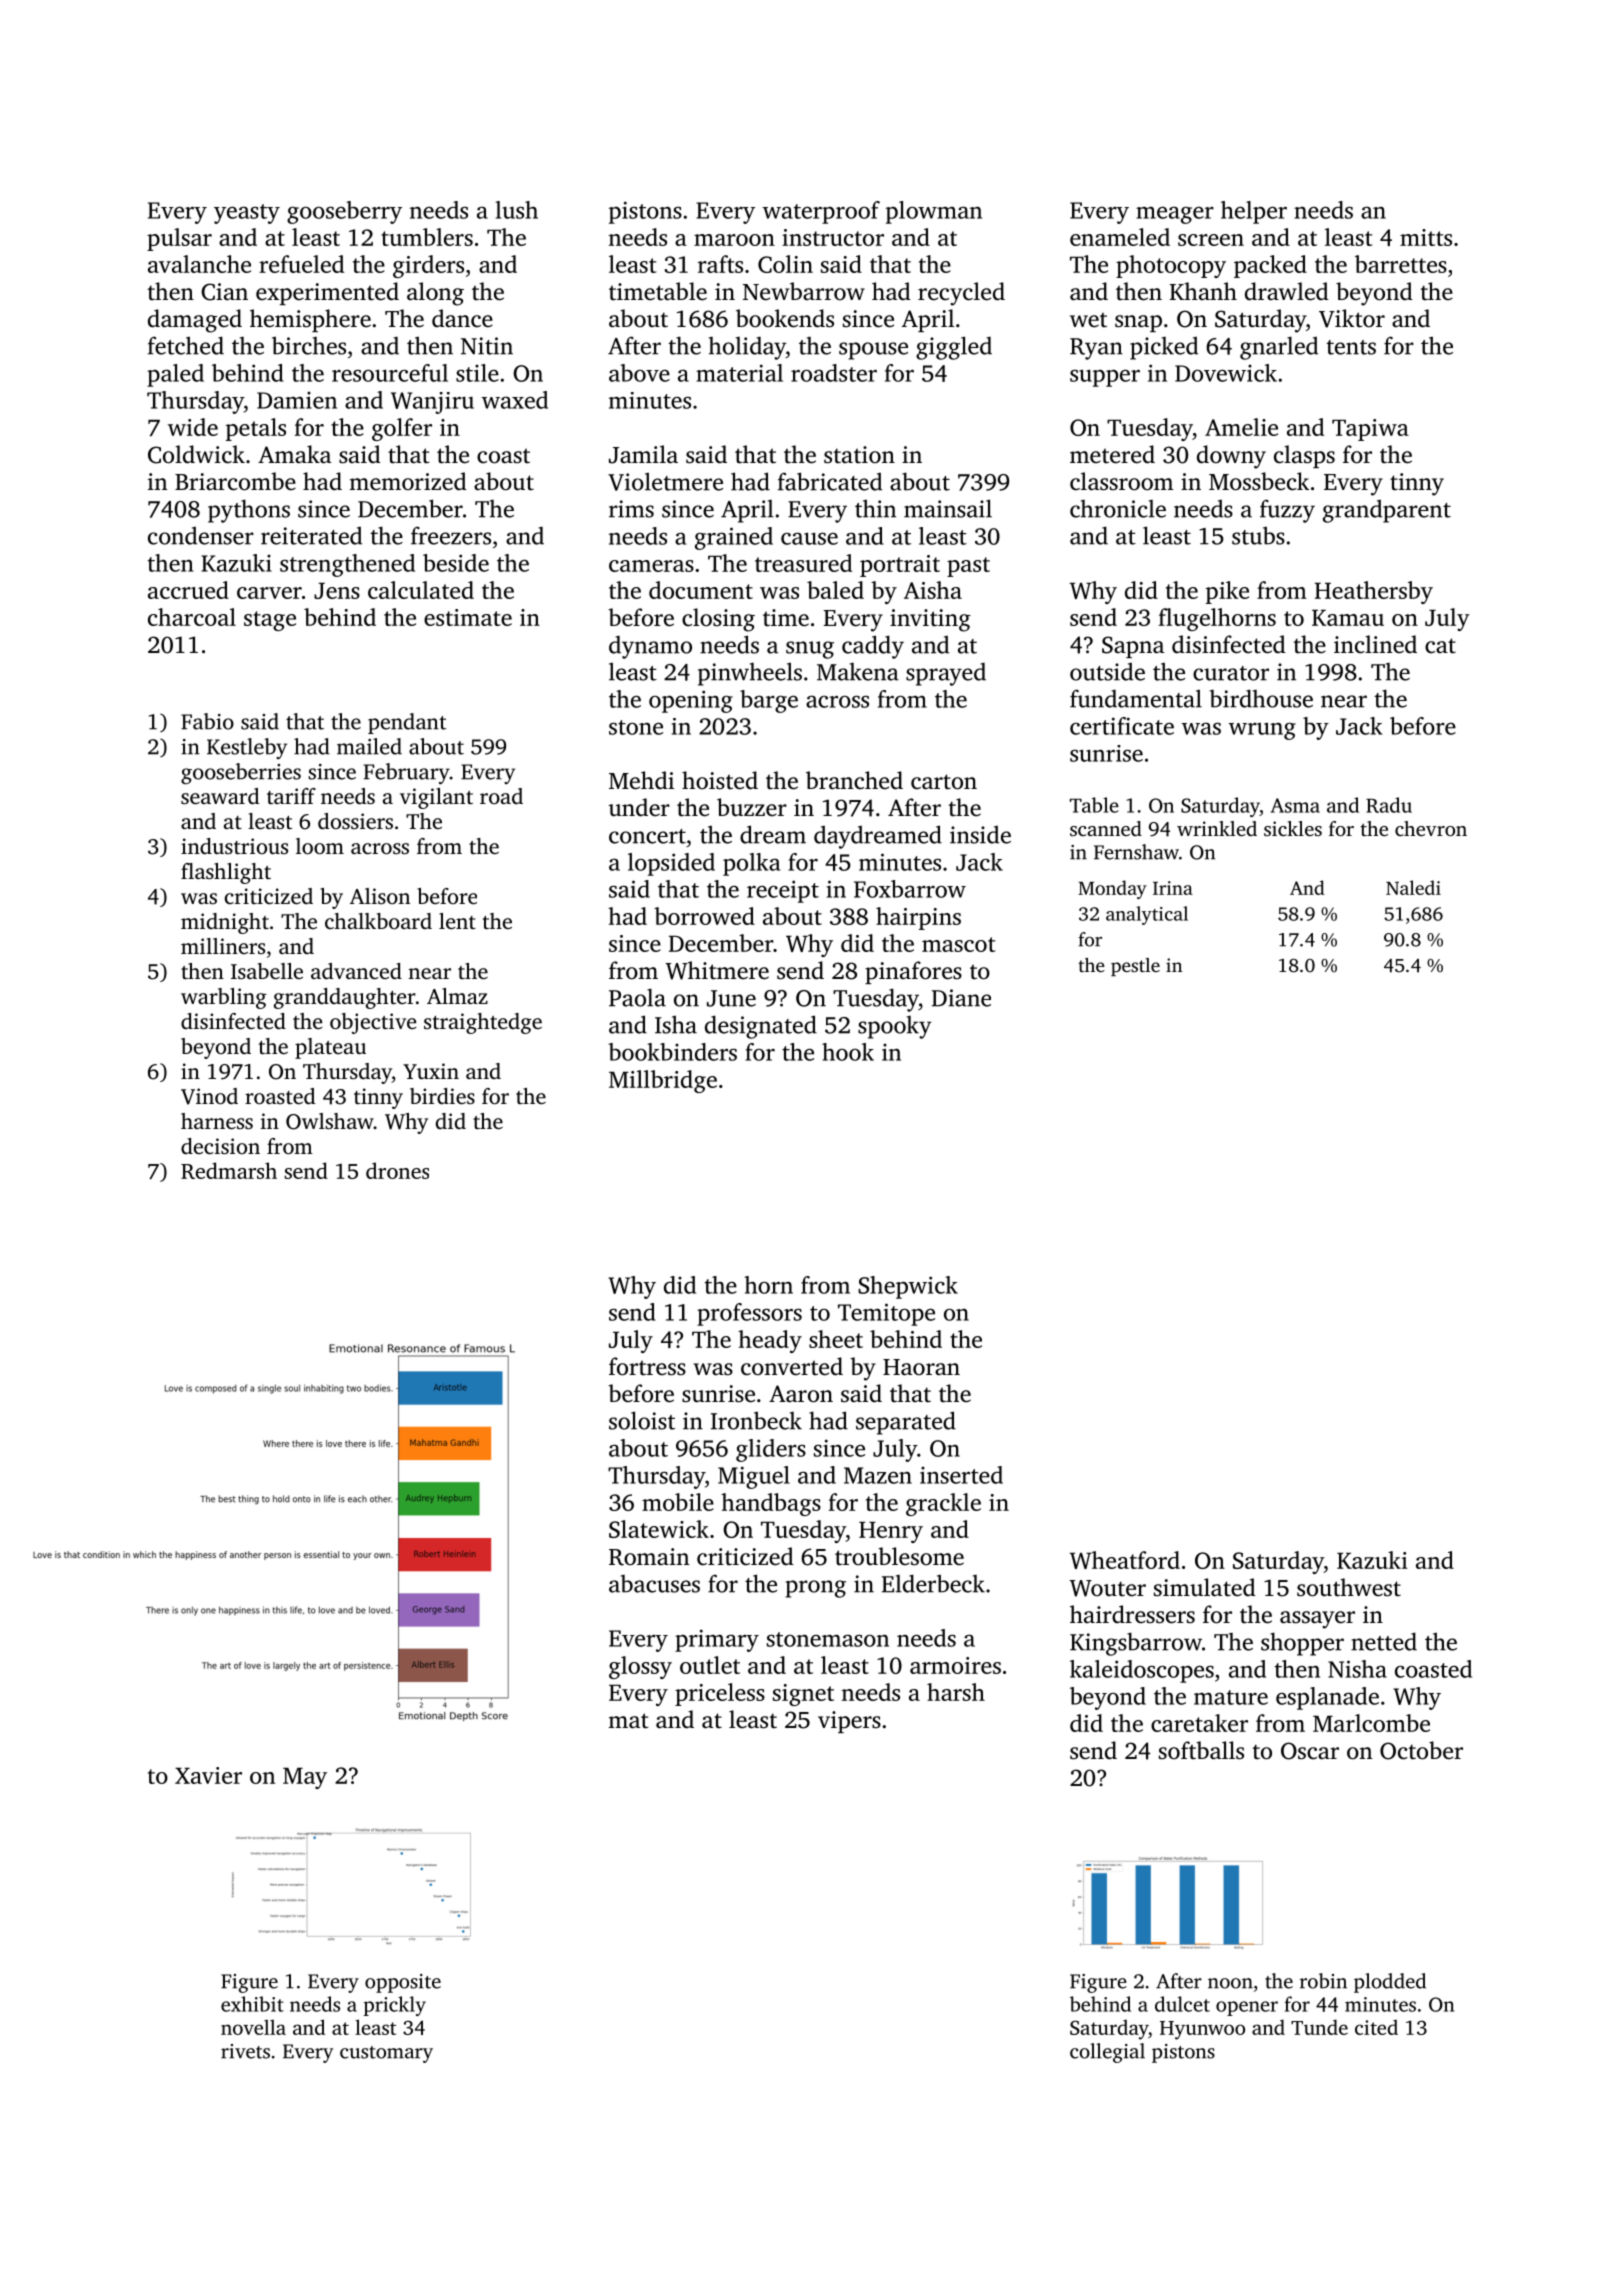 This screenshot has height=2292, width=1620. What do you see at coordinates (516, 210) in the screenshot?
I see `lush` at bounding box center [516, 210].
